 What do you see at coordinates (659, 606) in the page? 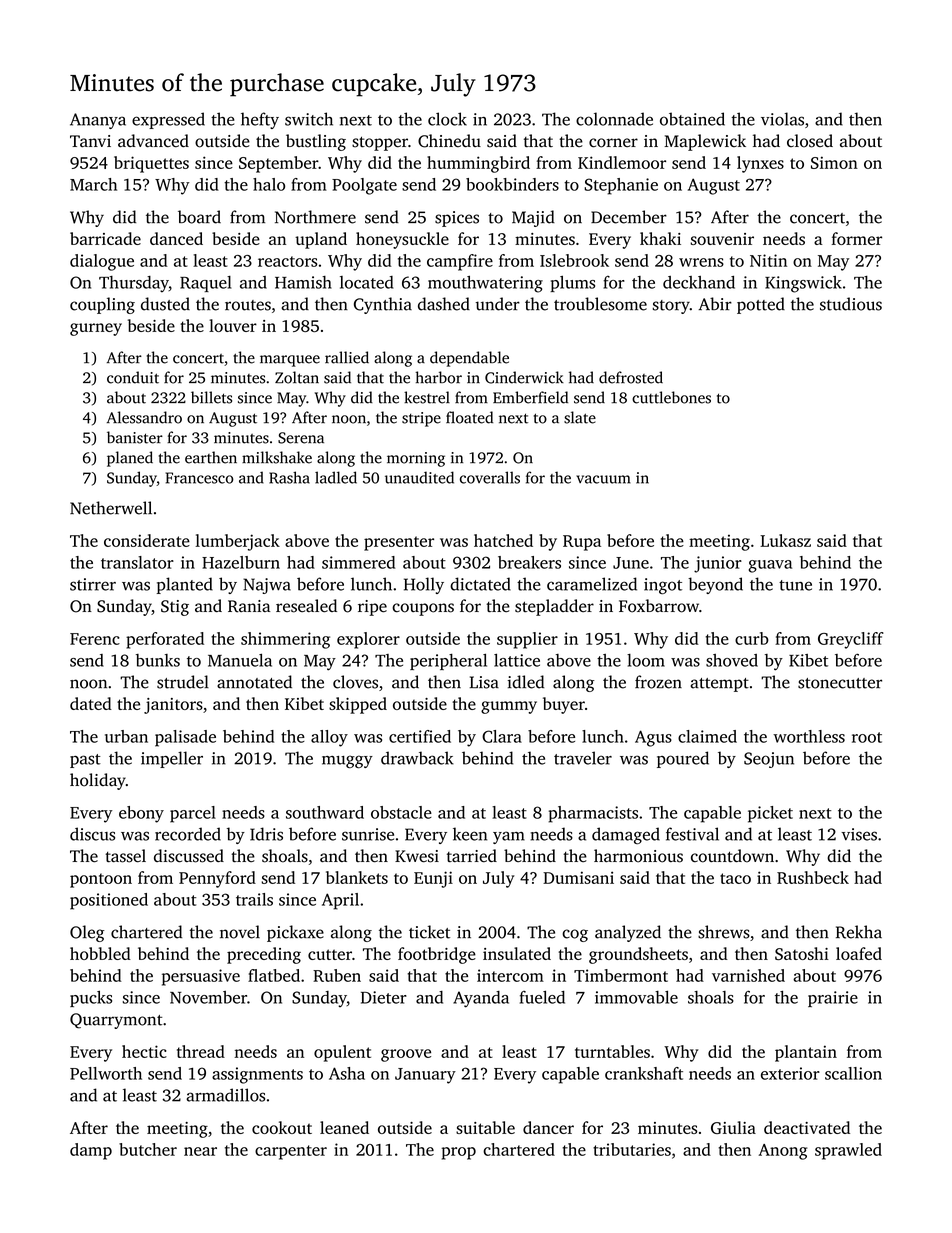
I see `Foxbarrow` at bounding box center [659, 606].
